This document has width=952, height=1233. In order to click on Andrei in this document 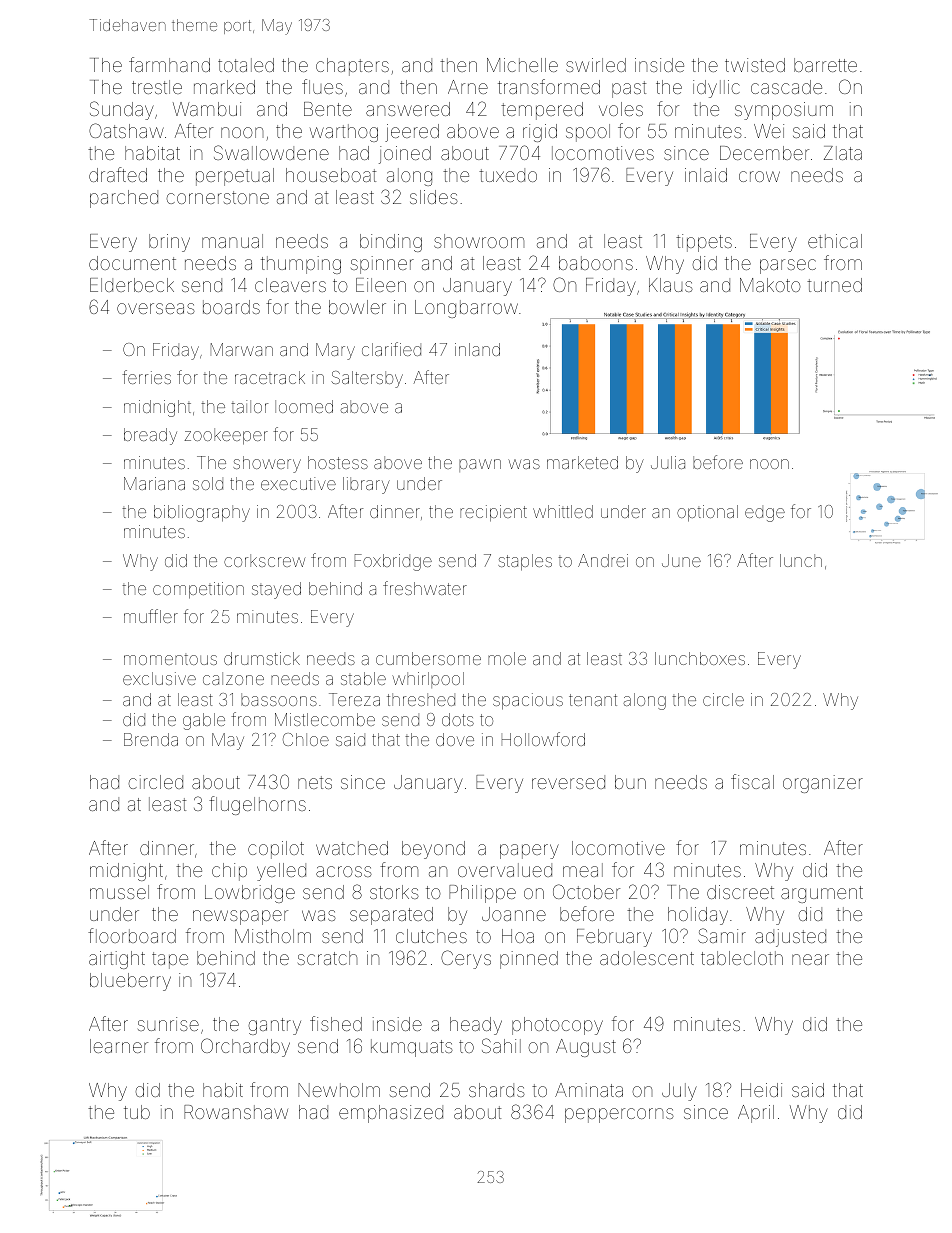, I will do `click(603, 560)`.
